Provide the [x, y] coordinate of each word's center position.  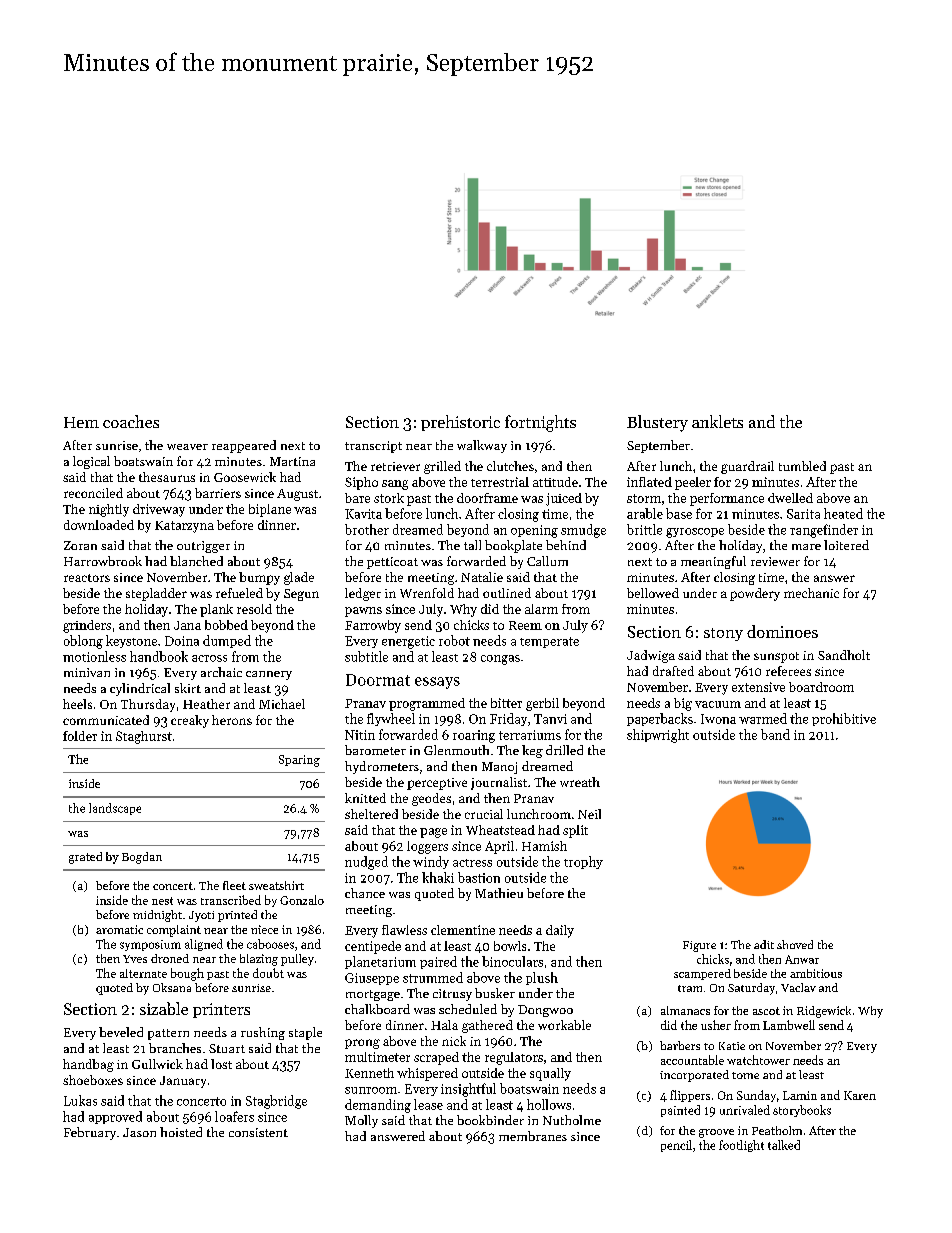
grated [85, 858]
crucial [484, 814]
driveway [159, 510]
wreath [580, 782]
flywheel [391, 719]
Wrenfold [427, 593]
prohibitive [844, 719]
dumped [227, 641]
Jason [139, 1132]
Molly [361, 1121]
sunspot [776, 657]
